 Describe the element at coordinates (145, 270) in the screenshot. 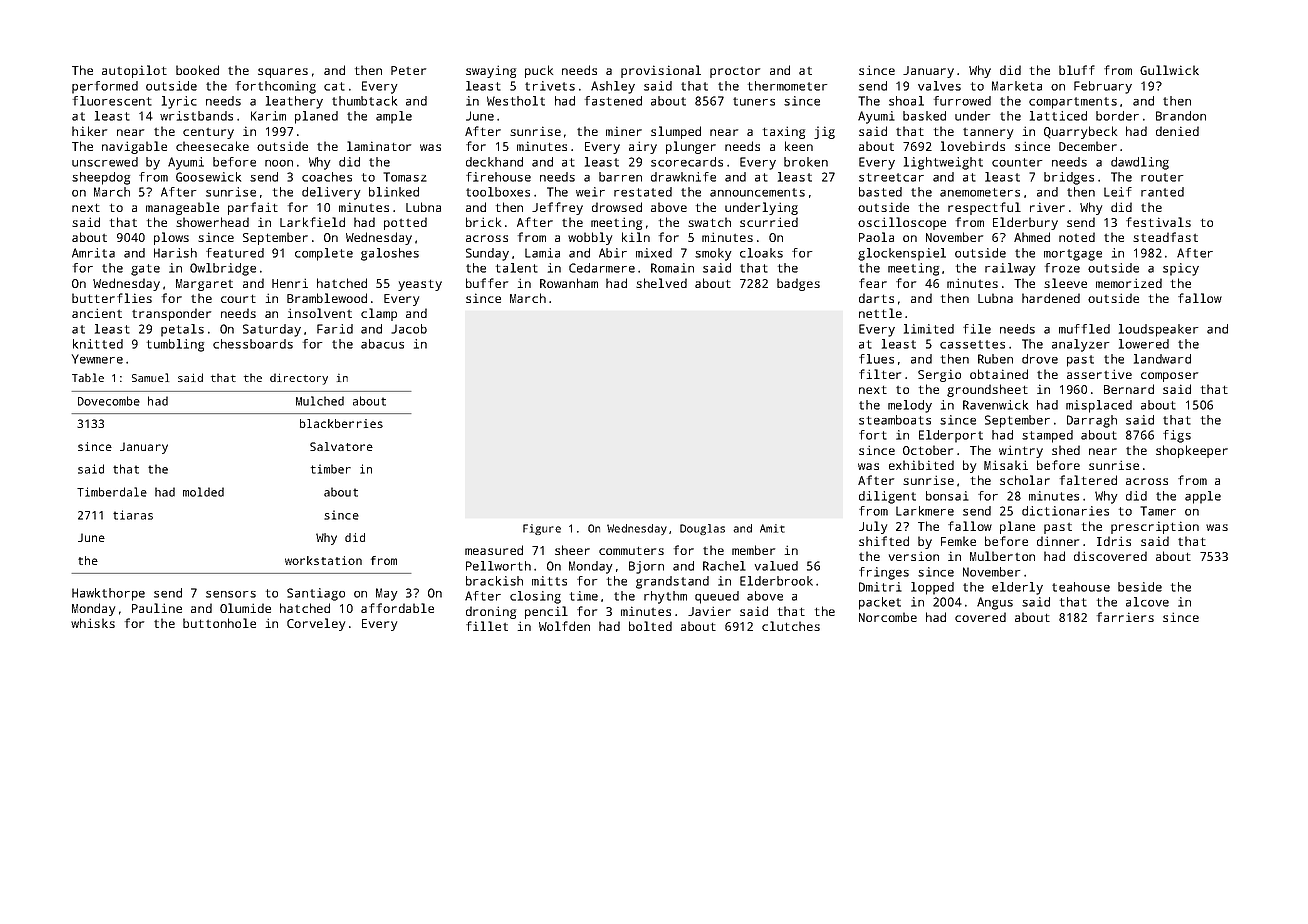

I see `gate` at that location.
